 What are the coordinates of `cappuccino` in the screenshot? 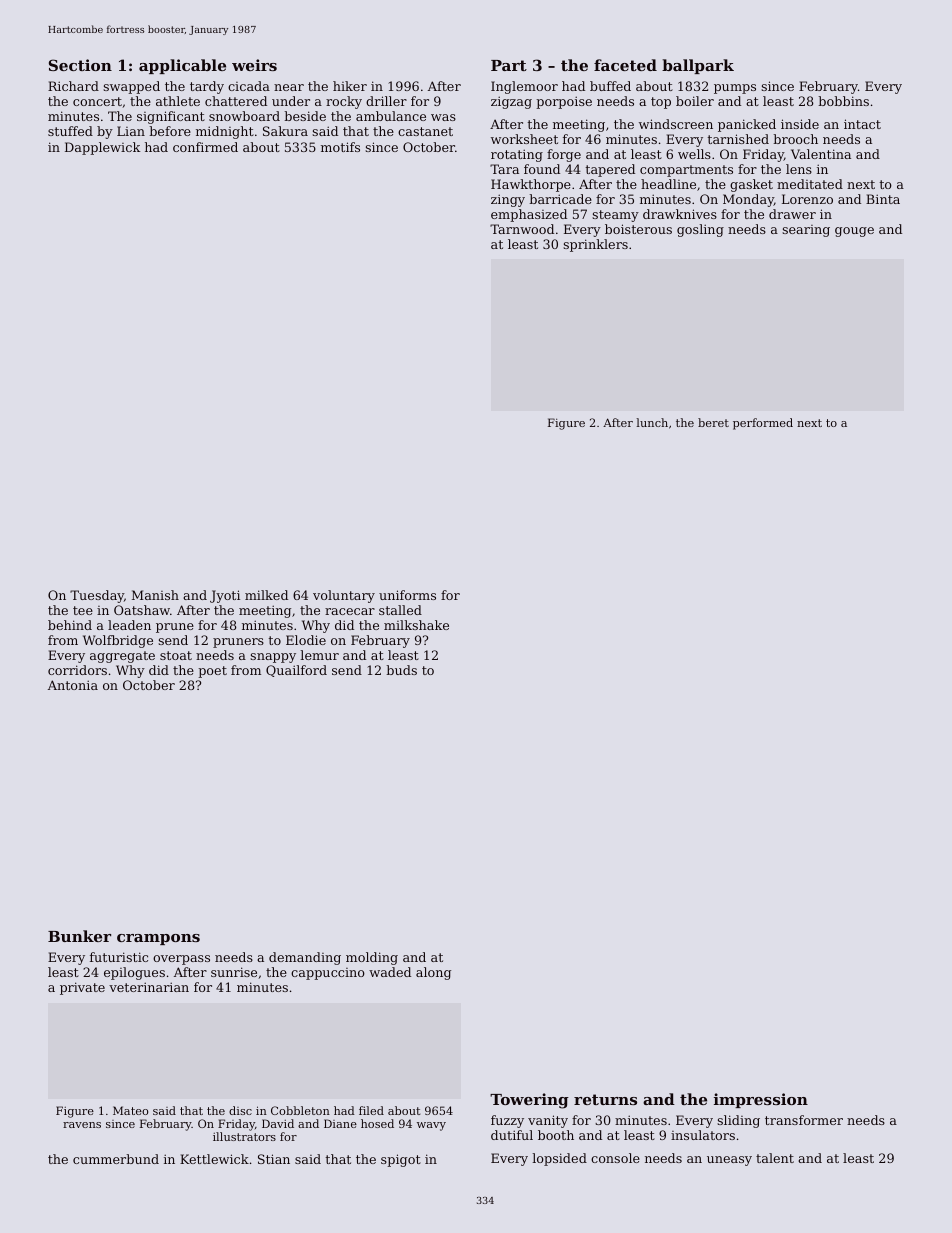 It's located at (328, 974).
